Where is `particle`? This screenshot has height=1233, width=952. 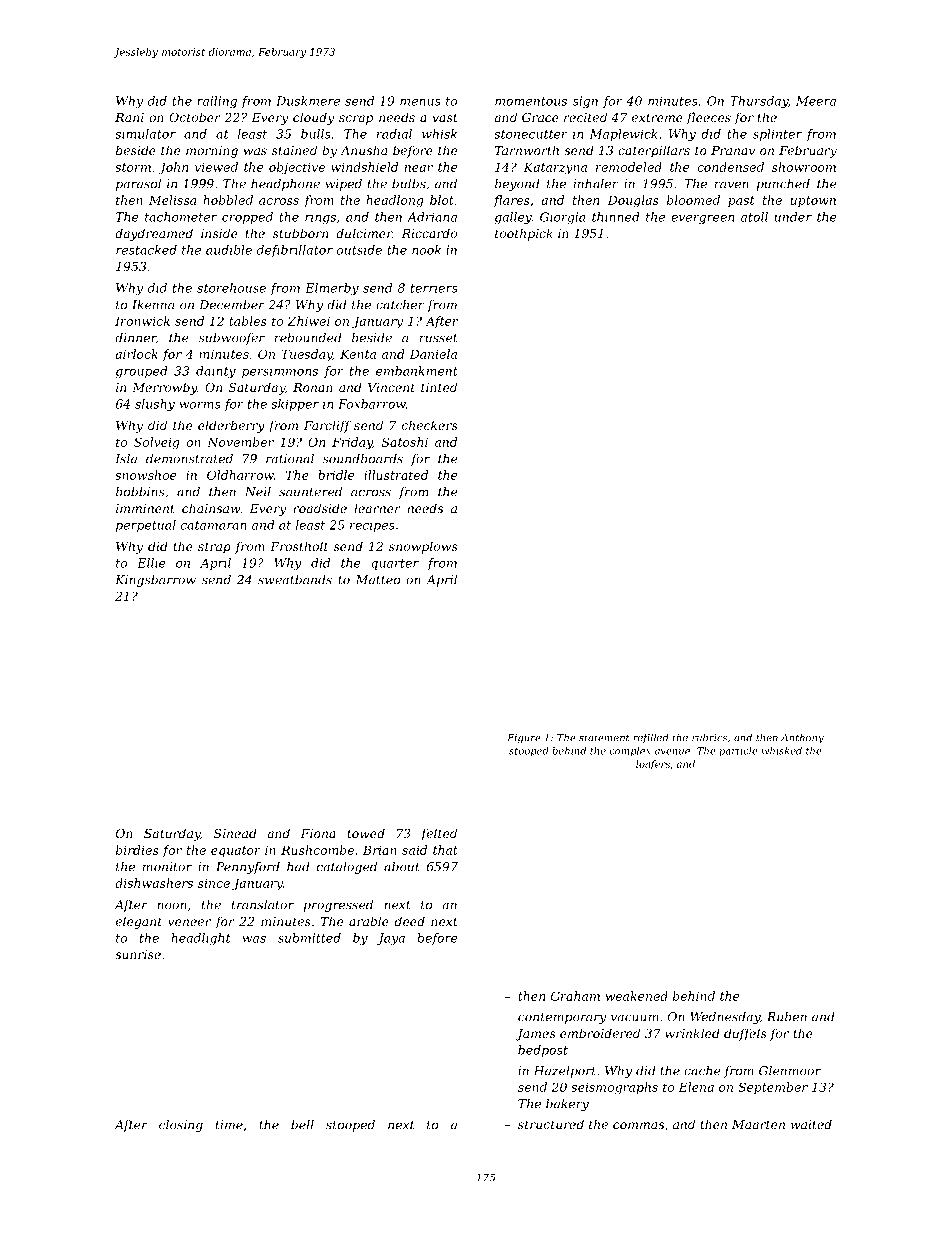
particle is located at coordinates (738, 752).
